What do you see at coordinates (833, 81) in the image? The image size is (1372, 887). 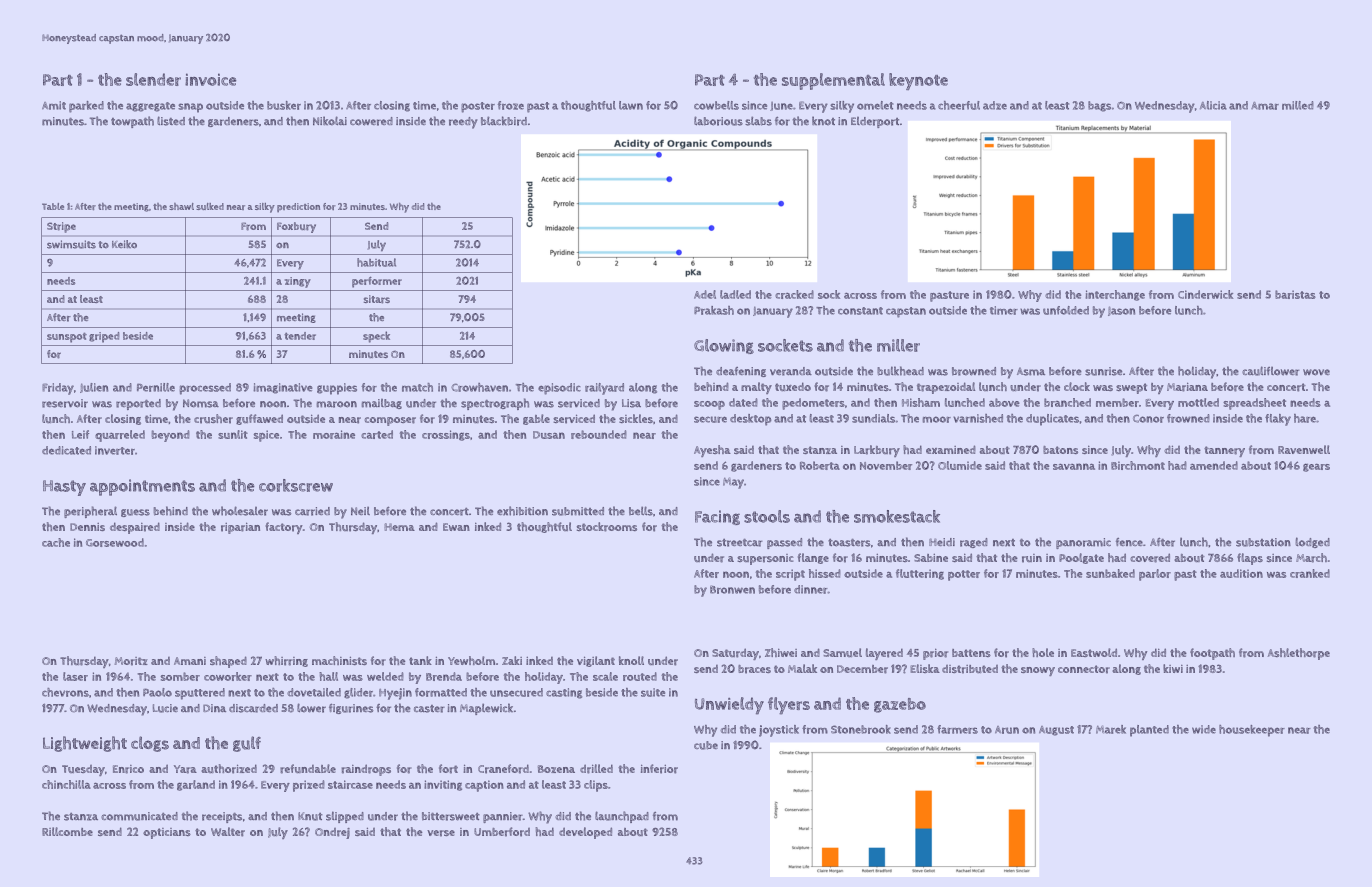 I see `supplemental` at bounding box center [833, 81].
